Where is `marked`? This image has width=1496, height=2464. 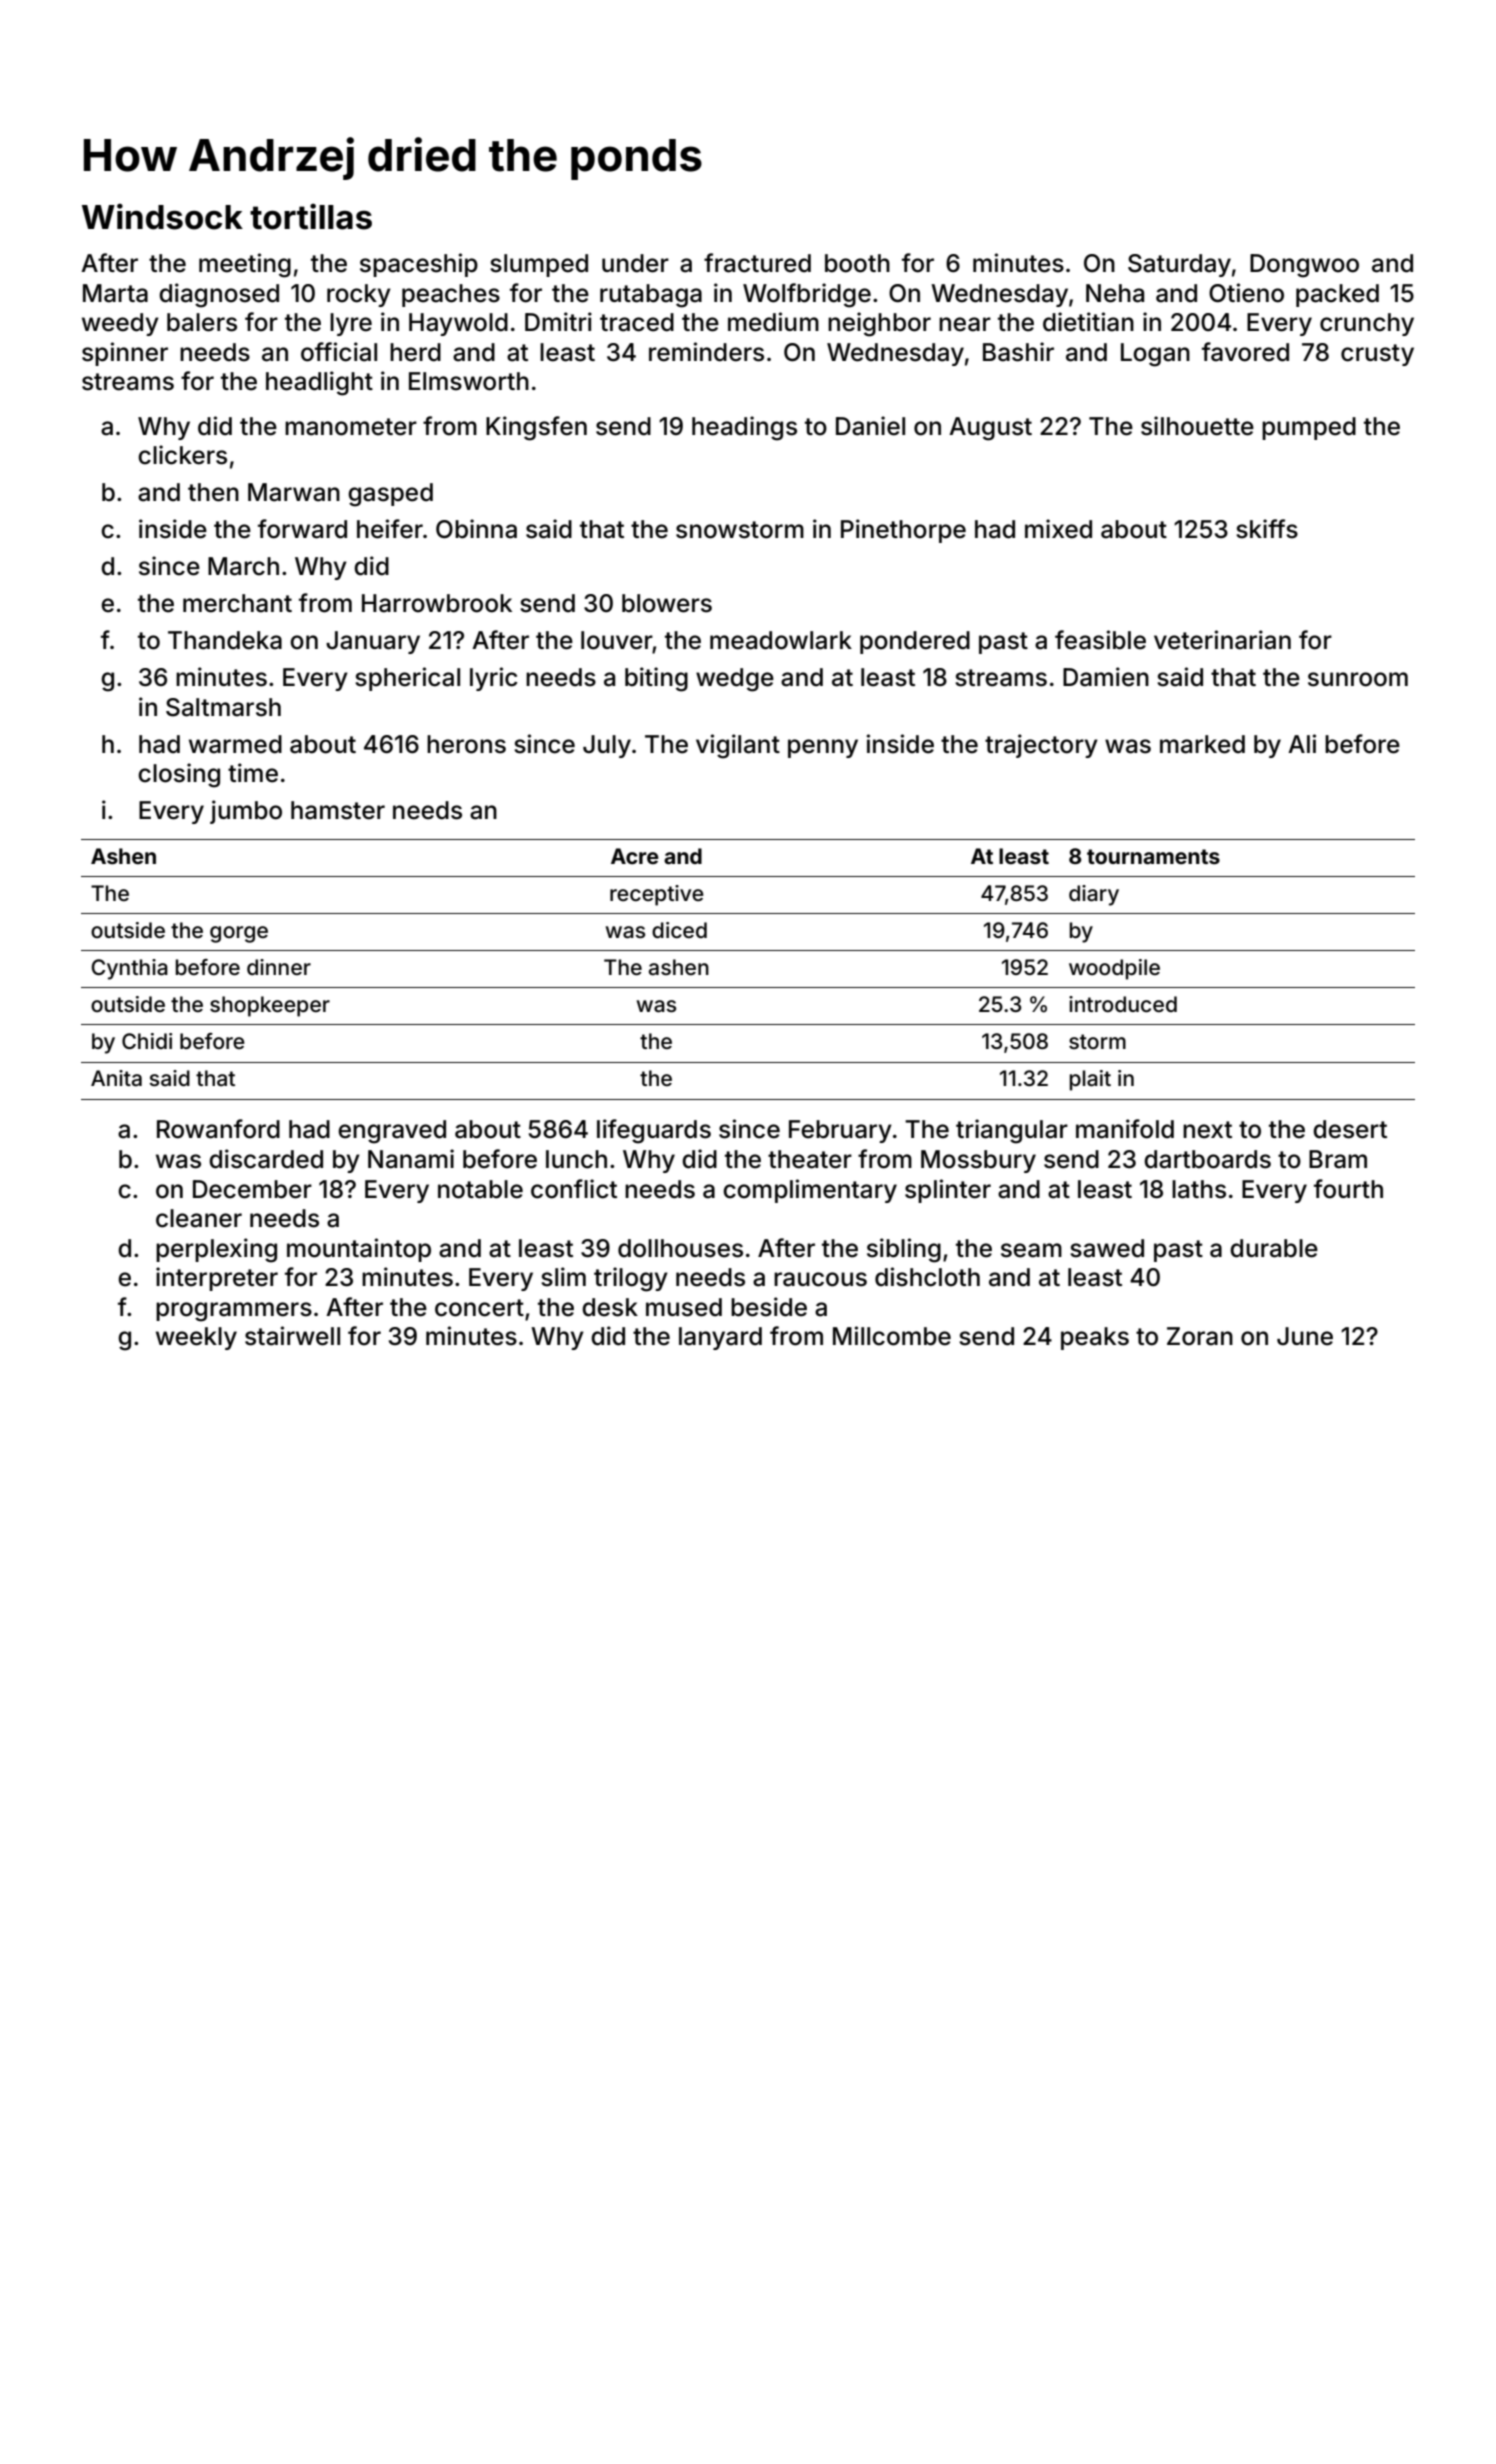 marked is located at coordinates (1202, 744).
